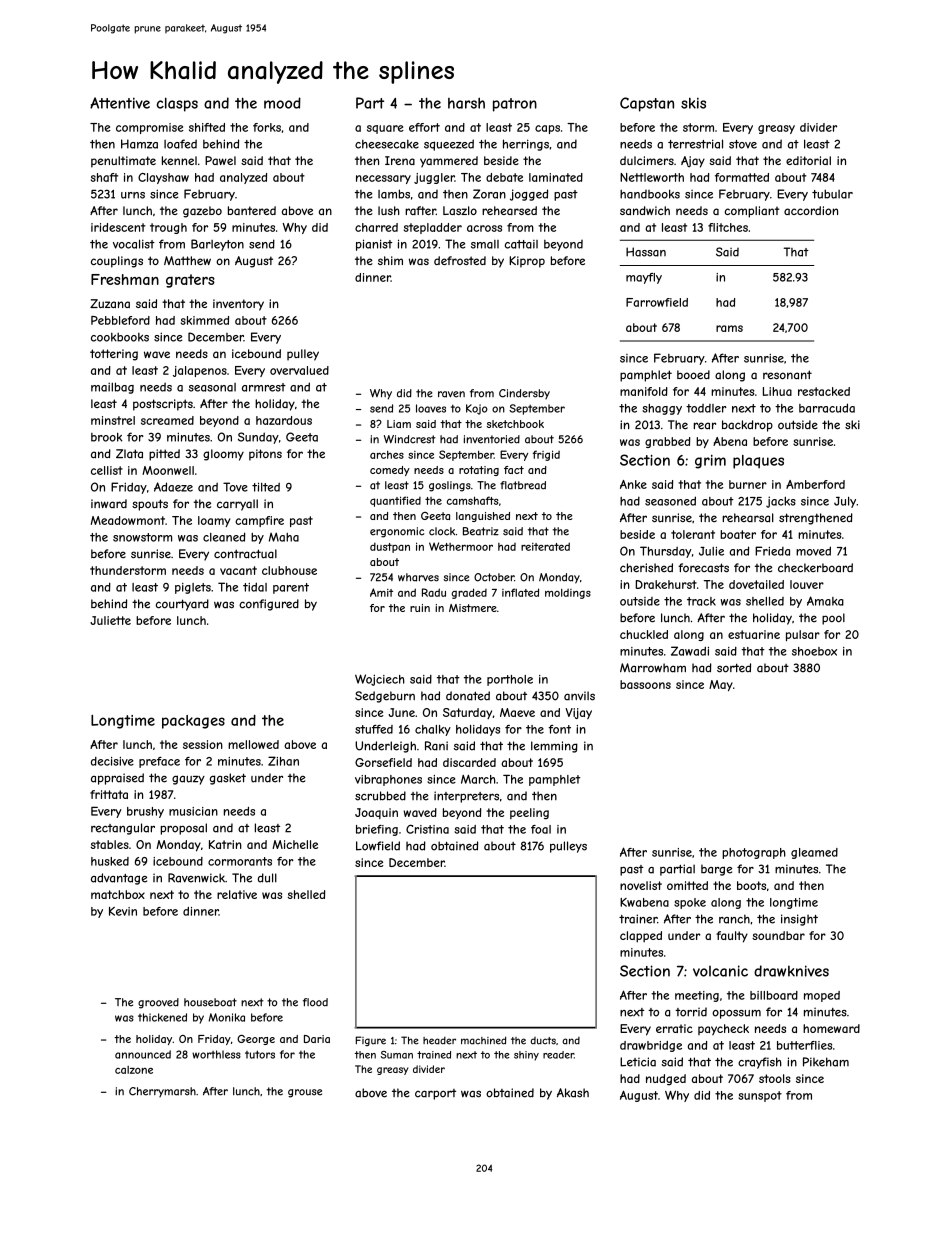 This screenshot has height=1233, width=952. What do you see at coordinates (554, 747) in the screenshot?
I see `lemming` at bounding box center [554, 747].
